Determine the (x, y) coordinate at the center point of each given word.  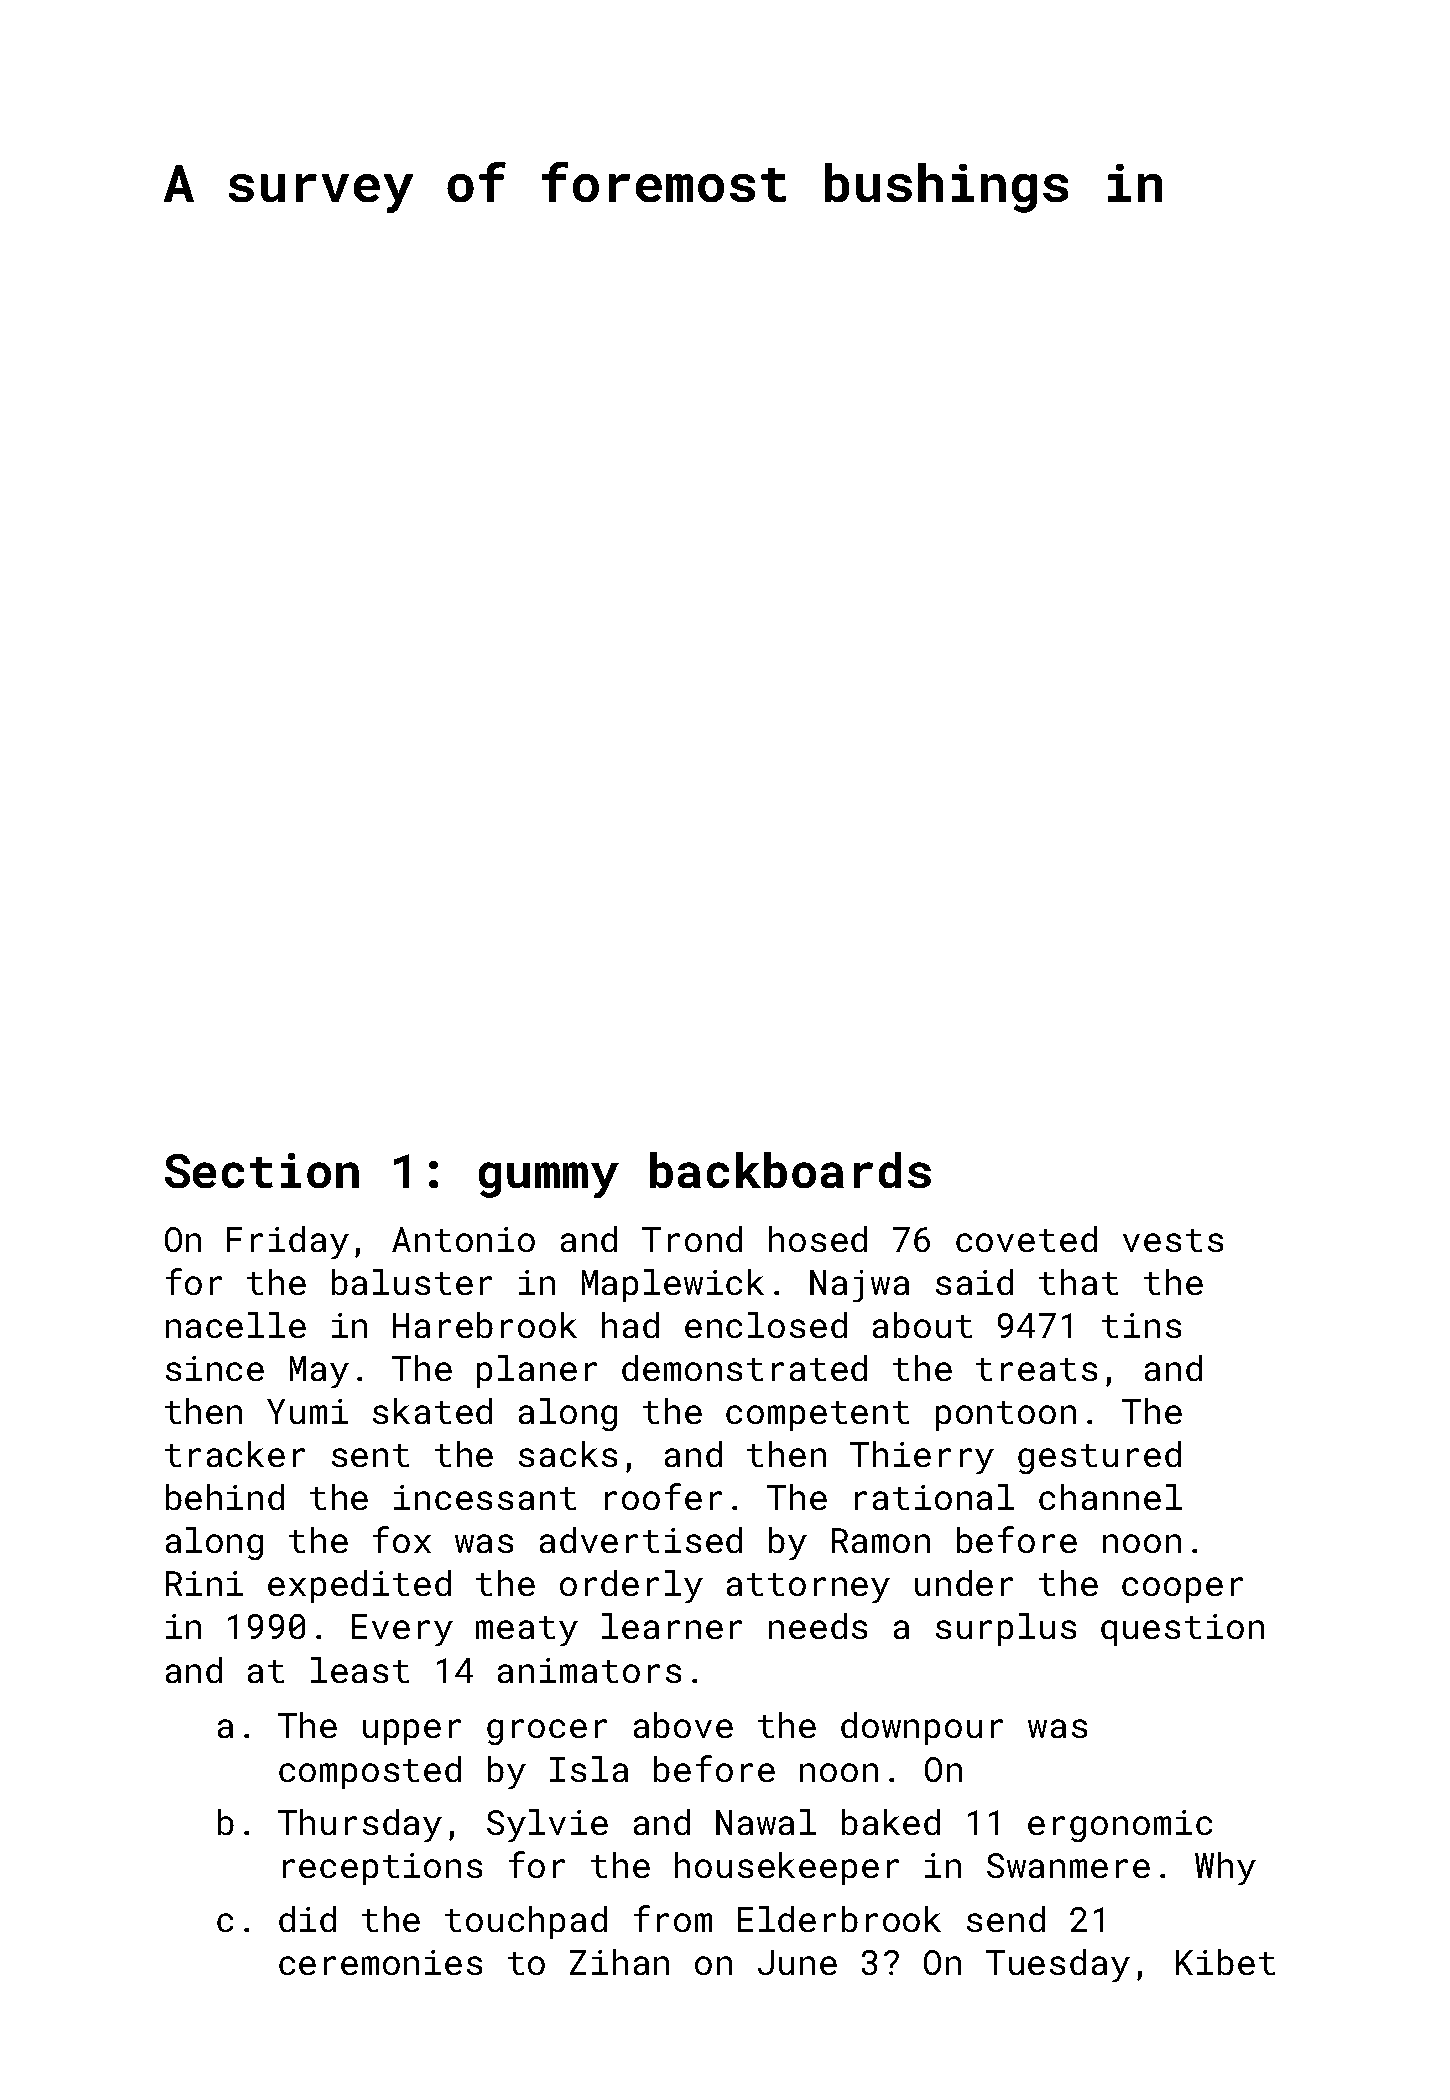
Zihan (619, 1962)
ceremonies (380, 1962)
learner (672, 1626)
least (360, 1670)
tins (1141, 1325)
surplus (1006, 1629)
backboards (790, 1170)
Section (262, 1170)
